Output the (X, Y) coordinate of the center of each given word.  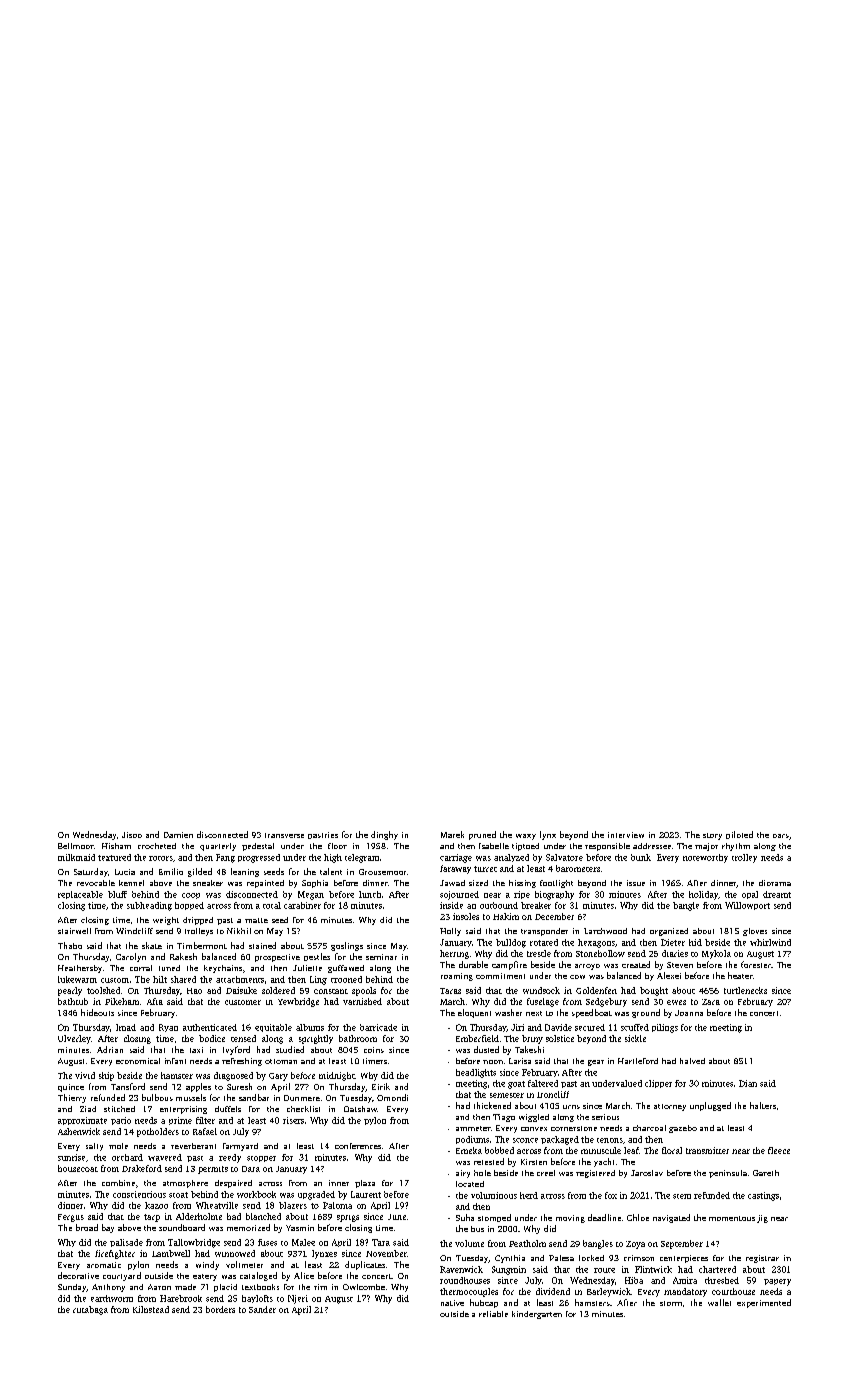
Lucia (125, 872)
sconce (525, 1140)
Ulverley (74, 1039)
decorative (78, 1275)
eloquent (474, 1013)
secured (590, 1027)
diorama (775, 883)
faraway (455, 869)
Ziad (88, 1109)
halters (763, 1105)
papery (777, 1282)
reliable (493, 1314)
